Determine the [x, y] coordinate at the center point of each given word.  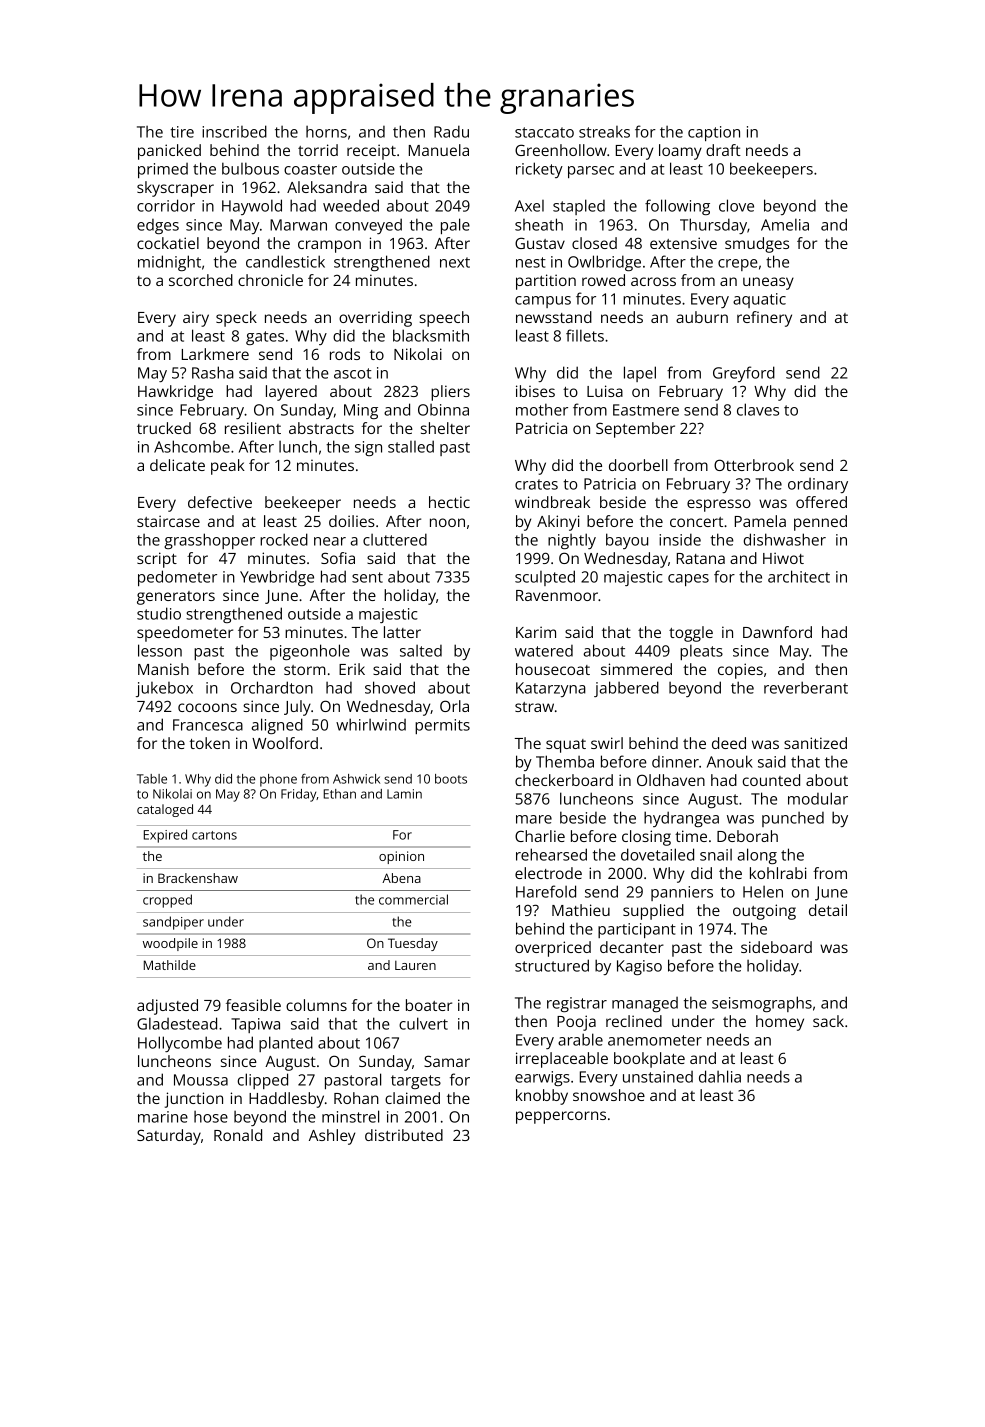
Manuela [439, 150]
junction [194, 1100]
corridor [166, 205]
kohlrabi [778, 873]
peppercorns [561, 1117]
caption [714, 133]
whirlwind [371, 724]
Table [152, 779]
